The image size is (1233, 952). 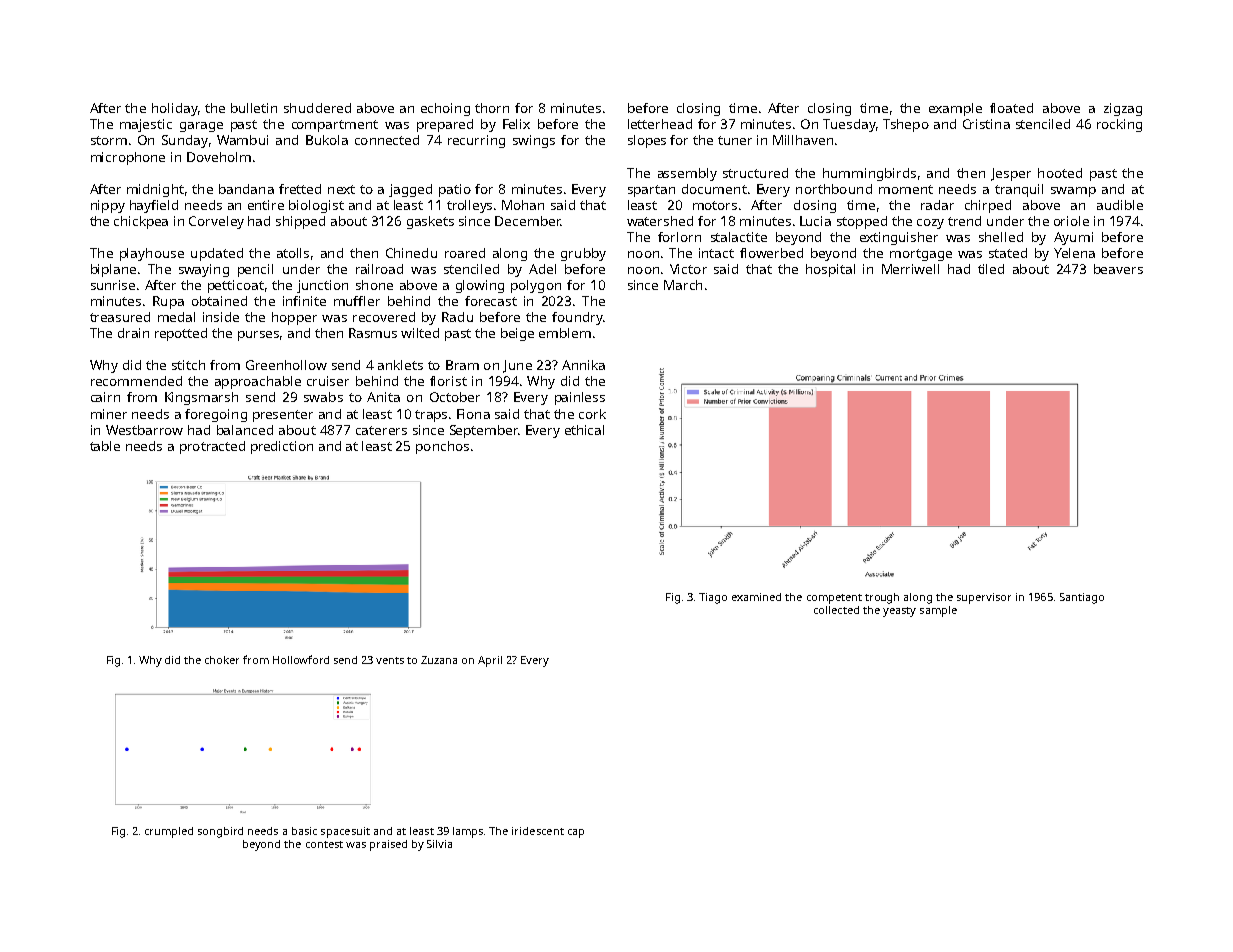 I want to click on Hollowford, so click(x=301, y=659).
